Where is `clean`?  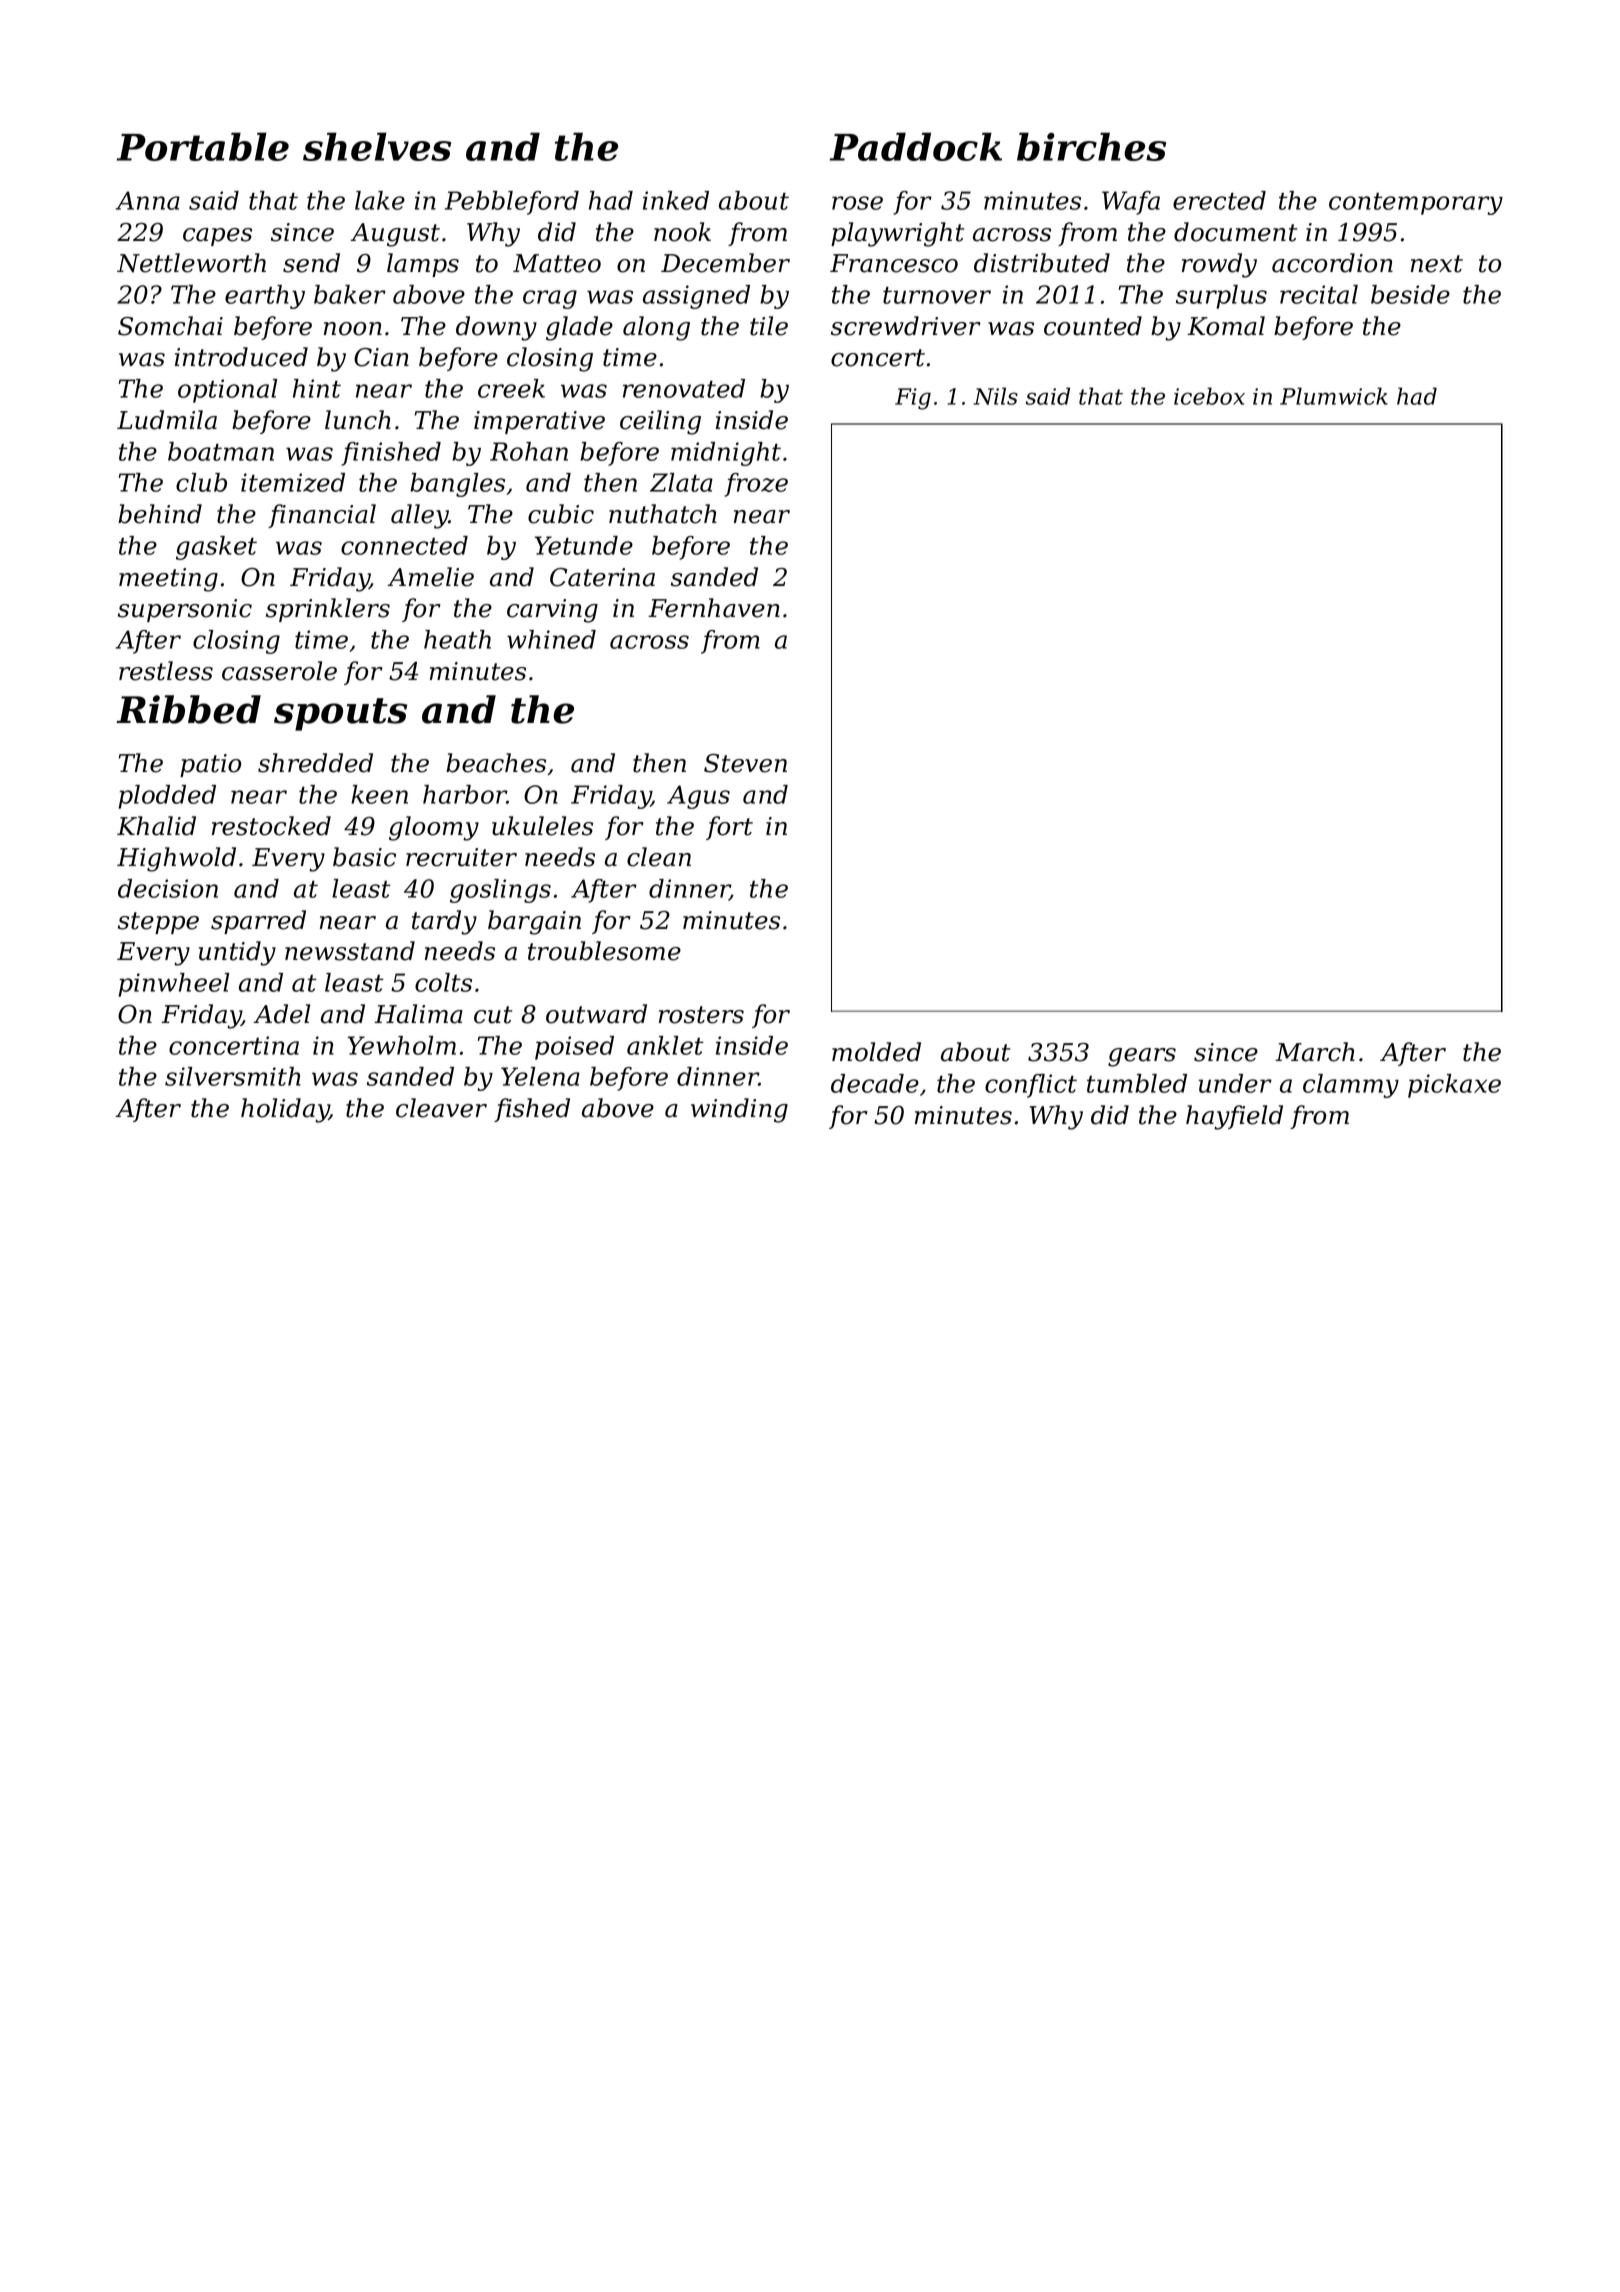 clean is located at coordinates (659, 857).
